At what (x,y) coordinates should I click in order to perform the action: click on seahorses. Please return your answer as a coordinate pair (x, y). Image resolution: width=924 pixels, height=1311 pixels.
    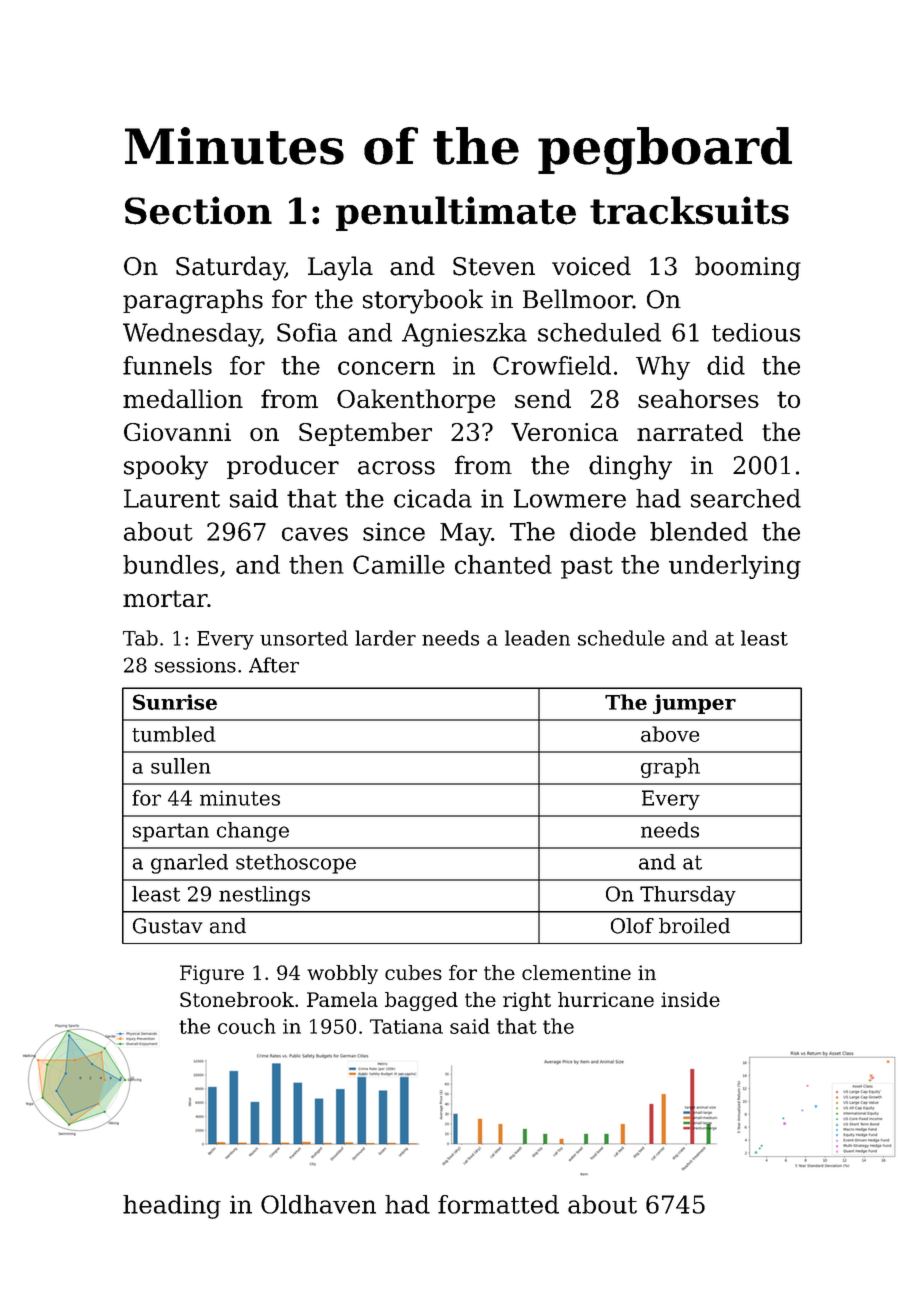
    Looking at the image, I should click on (698, 398).
